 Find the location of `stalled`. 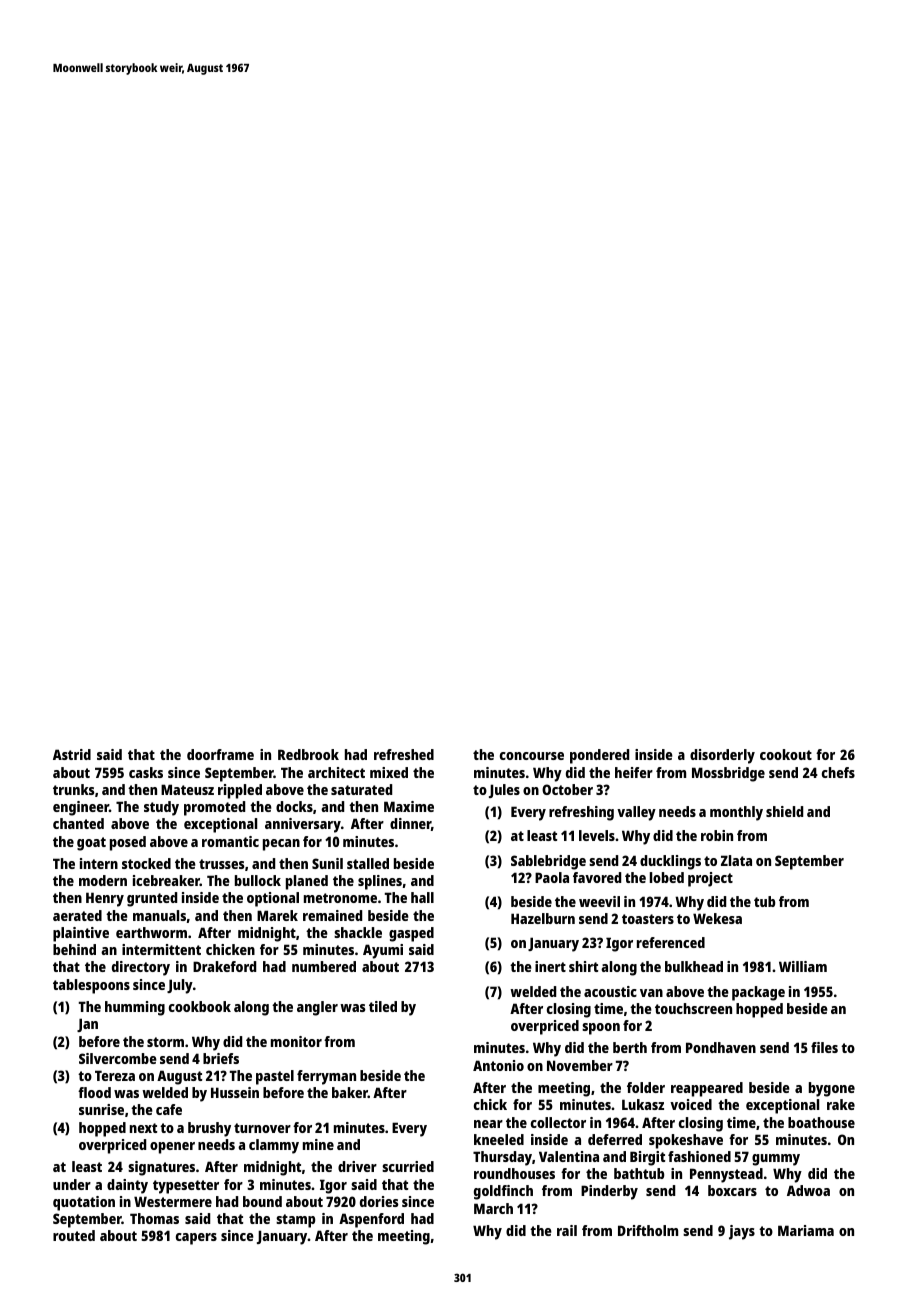

stalled is located at coordinates (368, 863).
